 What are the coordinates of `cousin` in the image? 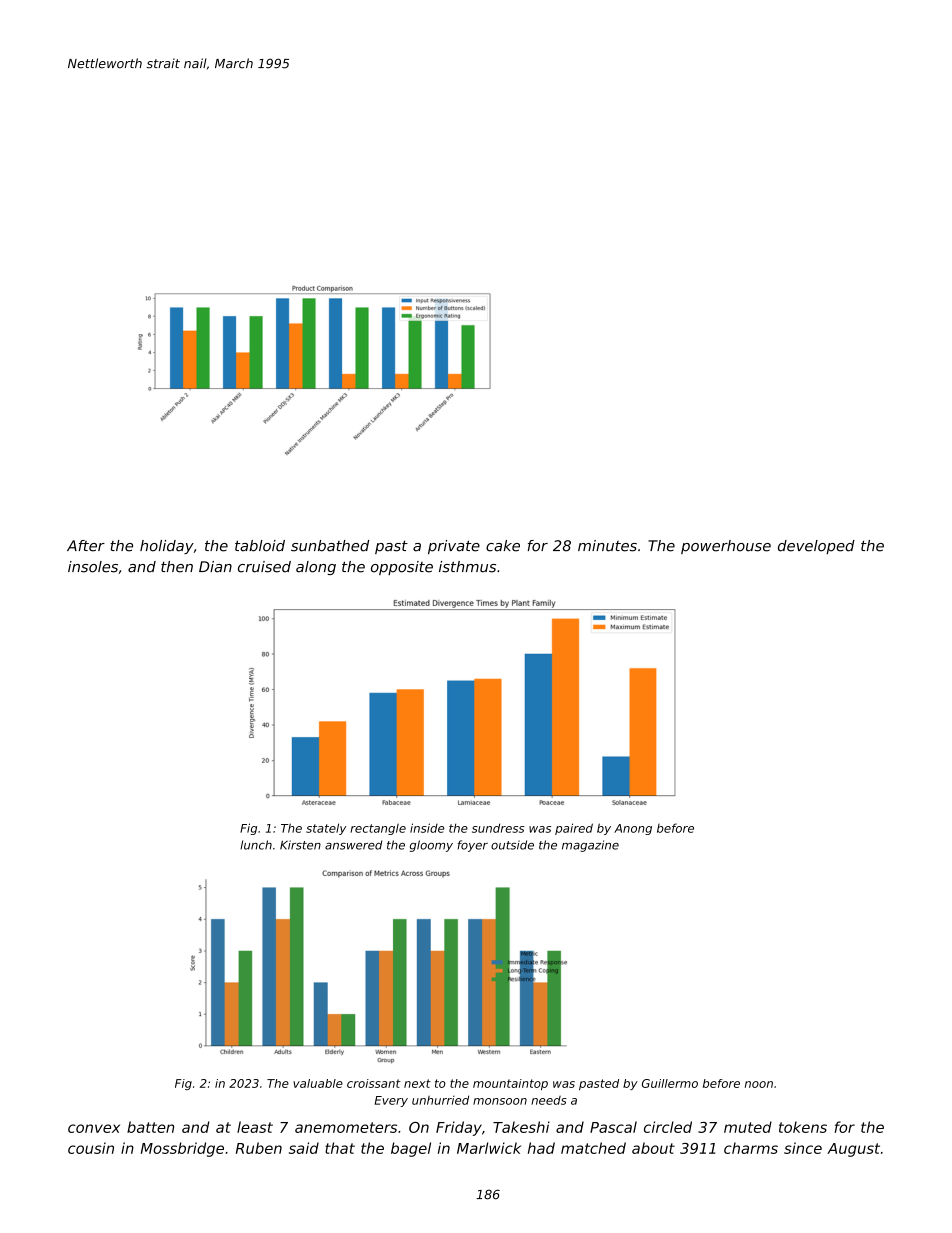 It's located at (91, 1148).
